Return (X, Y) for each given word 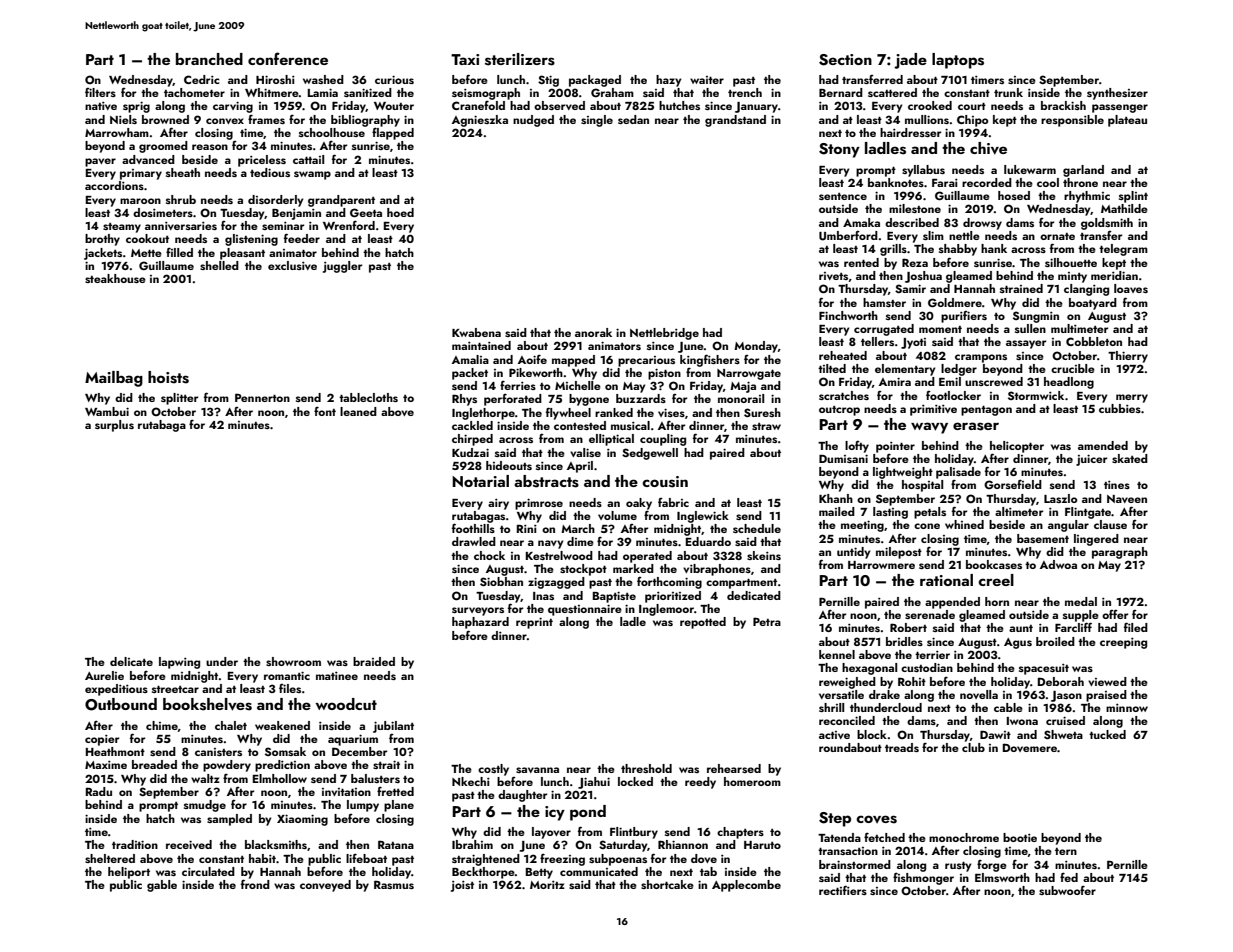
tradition (135, 844)
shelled (219, 265)
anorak (593, 332)
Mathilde (1124, 208)
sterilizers (520, 59)
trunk (1008, 92)
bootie (1020, 837)
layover (551, 833)
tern (1066, 851)
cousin (665, 482)
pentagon (986, 410)
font (325, 411)
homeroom (752, 781)
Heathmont (115, 751)
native (101, 106)
